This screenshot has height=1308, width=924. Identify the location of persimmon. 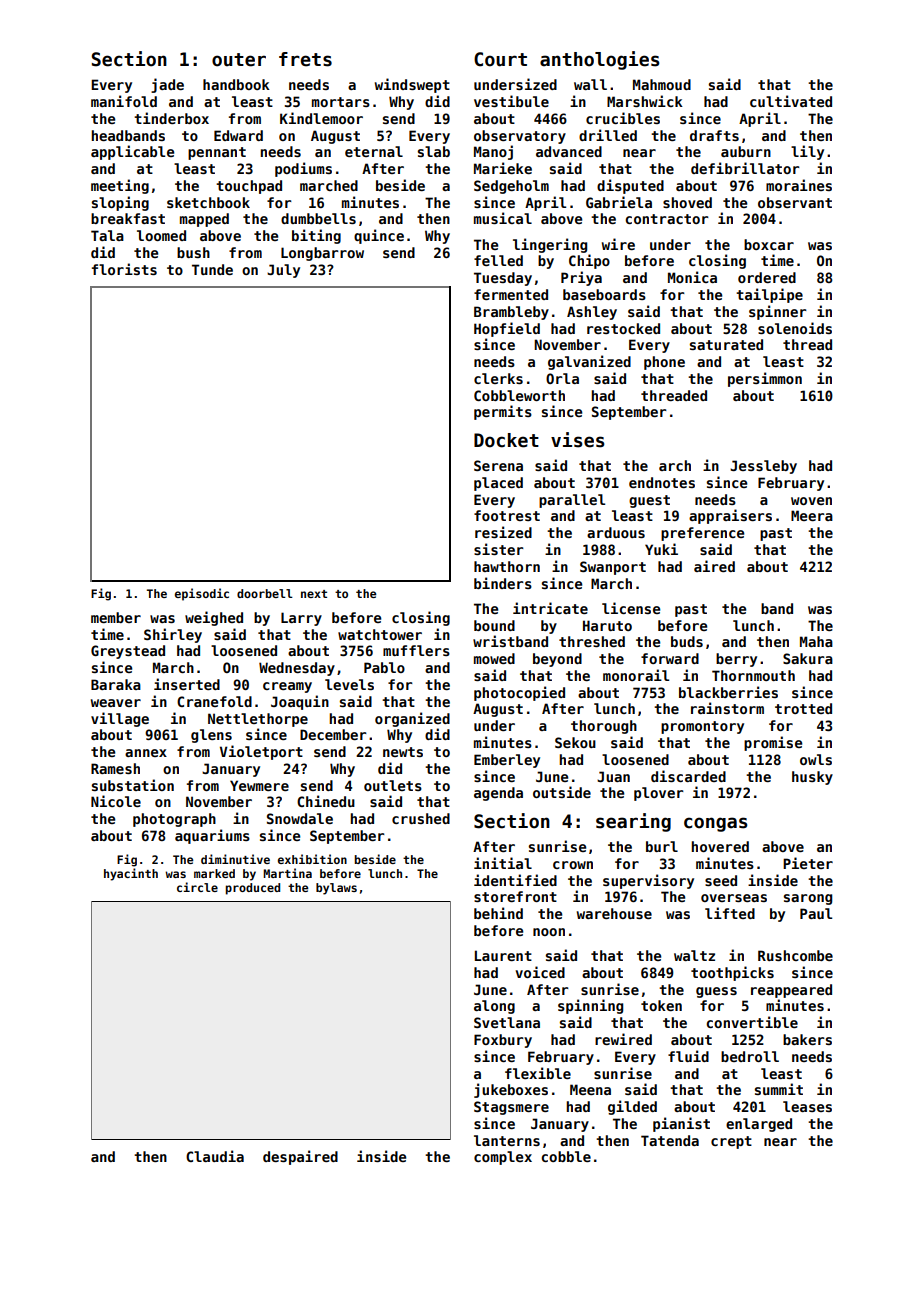
(765, 379).
